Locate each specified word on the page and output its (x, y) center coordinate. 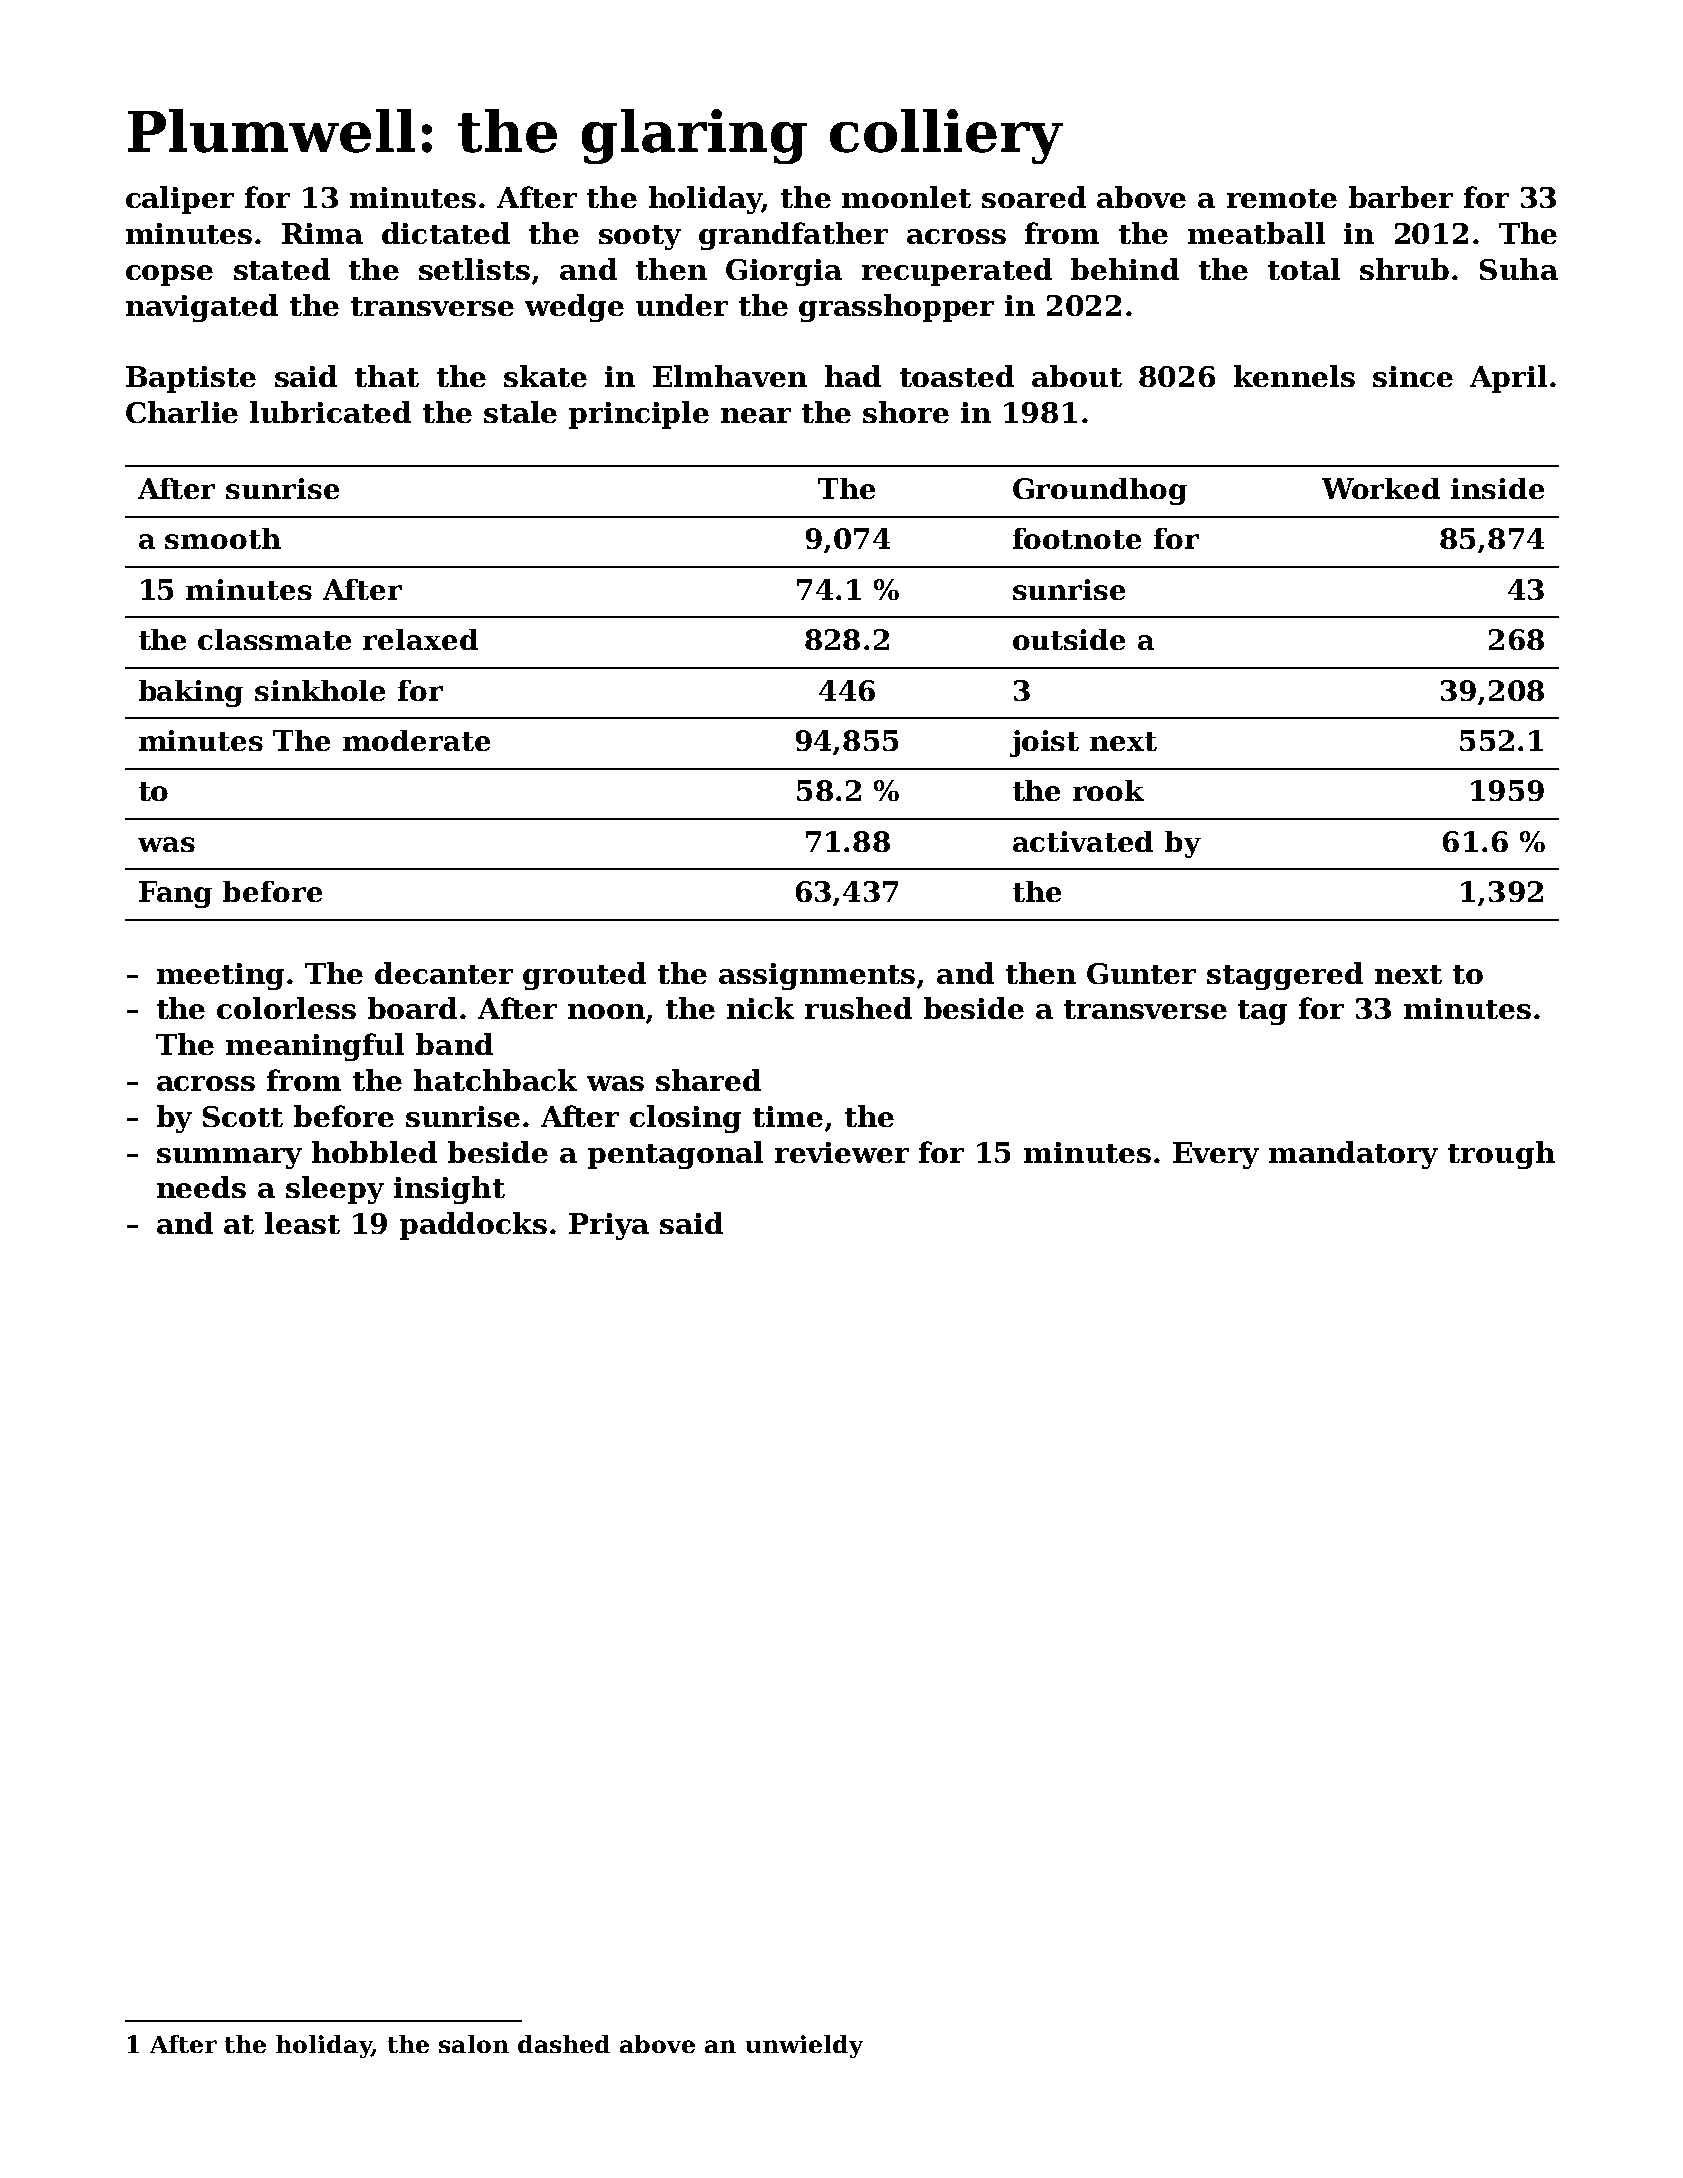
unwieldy (804, 2046)
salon (474, 2044)
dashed (564, 2044)
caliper (180, 200)
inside (1497, 488)
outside (1069, 639)
